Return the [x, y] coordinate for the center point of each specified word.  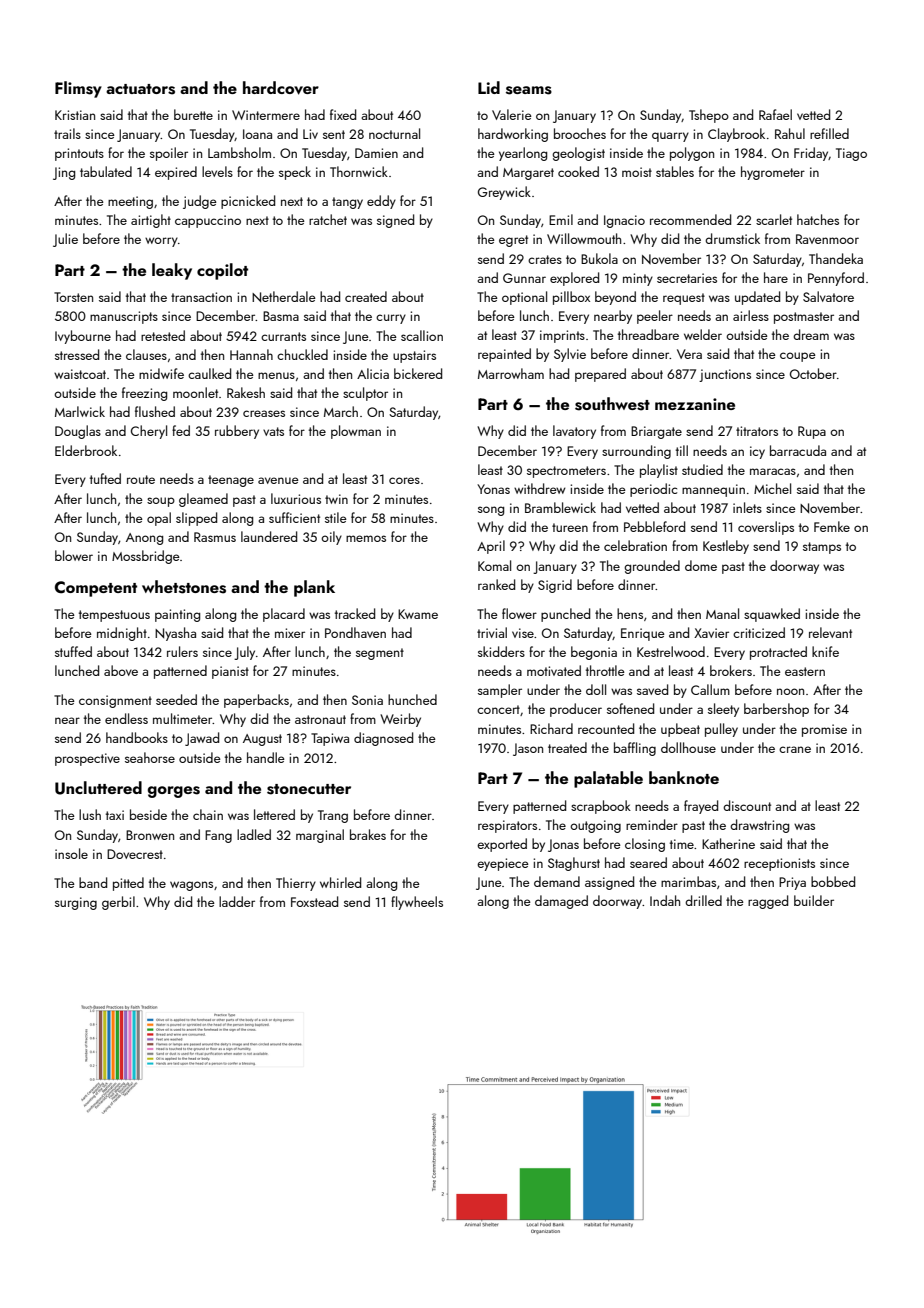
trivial [492, 632]
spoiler [169, 154]
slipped [196, 519]
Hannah [251, 354]
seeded [176, 699]
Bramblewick [560, 507]
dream [811, 334]
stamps [822, 548]
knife [825, 651]
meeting [130, 202]
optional [524, 298]
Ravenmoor [827, 239]
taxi [115, 815]
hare [776, 277]
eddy [381, 202]
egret [513, 241]
